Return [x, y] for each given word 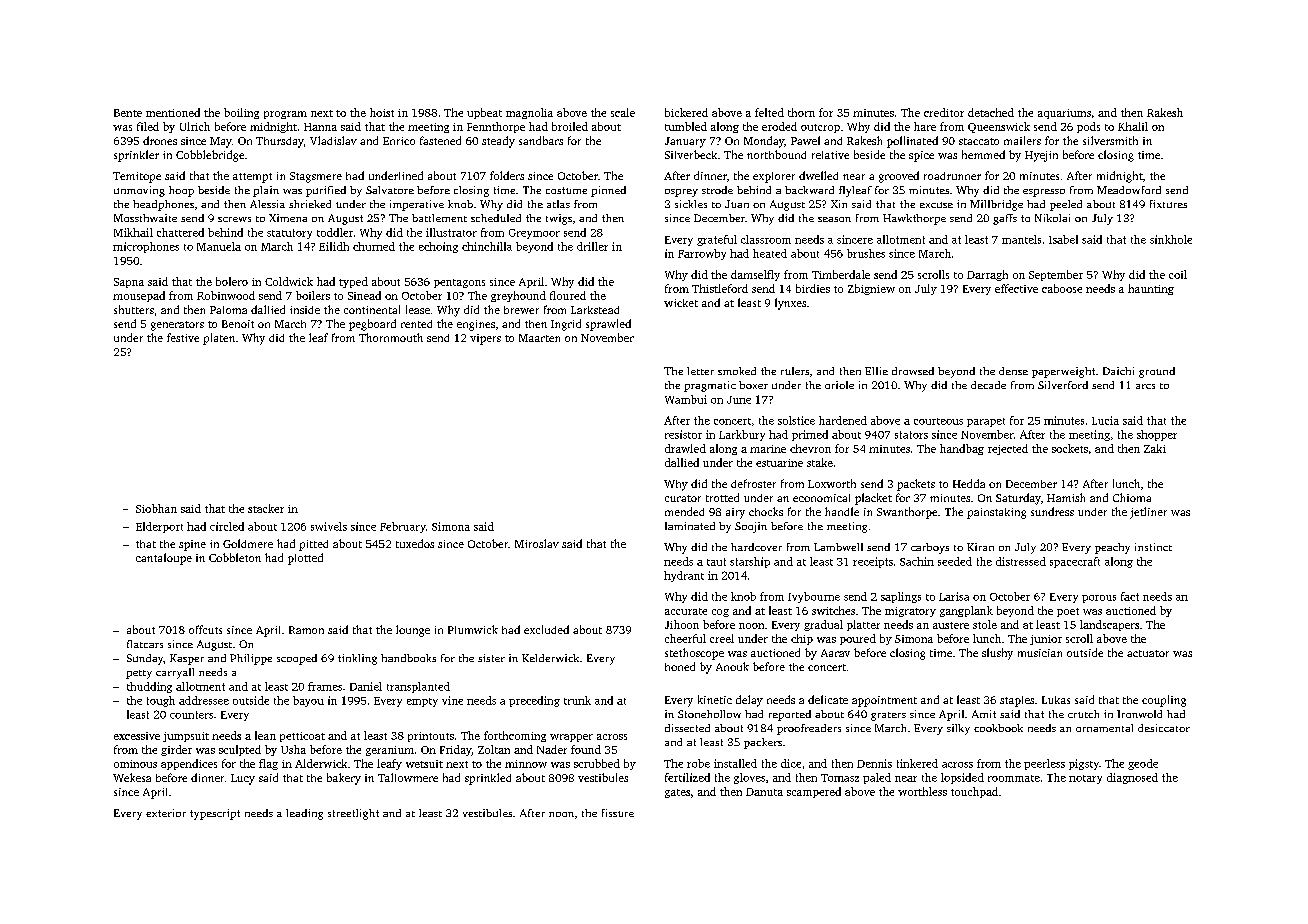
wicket [681, 303]
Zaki [1155, 448]
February [403, 527]
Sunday [145, 659]
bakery [344, 779]
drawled [685, 448]
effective [1016, 288]
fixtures [1168, 204]
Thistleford [720, 288]
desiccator [1164, 728]
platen [219, 339]
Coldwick [289, 281]
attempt [252, 178]
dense [1013, 371]
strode [717, 190]
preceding [534, 701]
